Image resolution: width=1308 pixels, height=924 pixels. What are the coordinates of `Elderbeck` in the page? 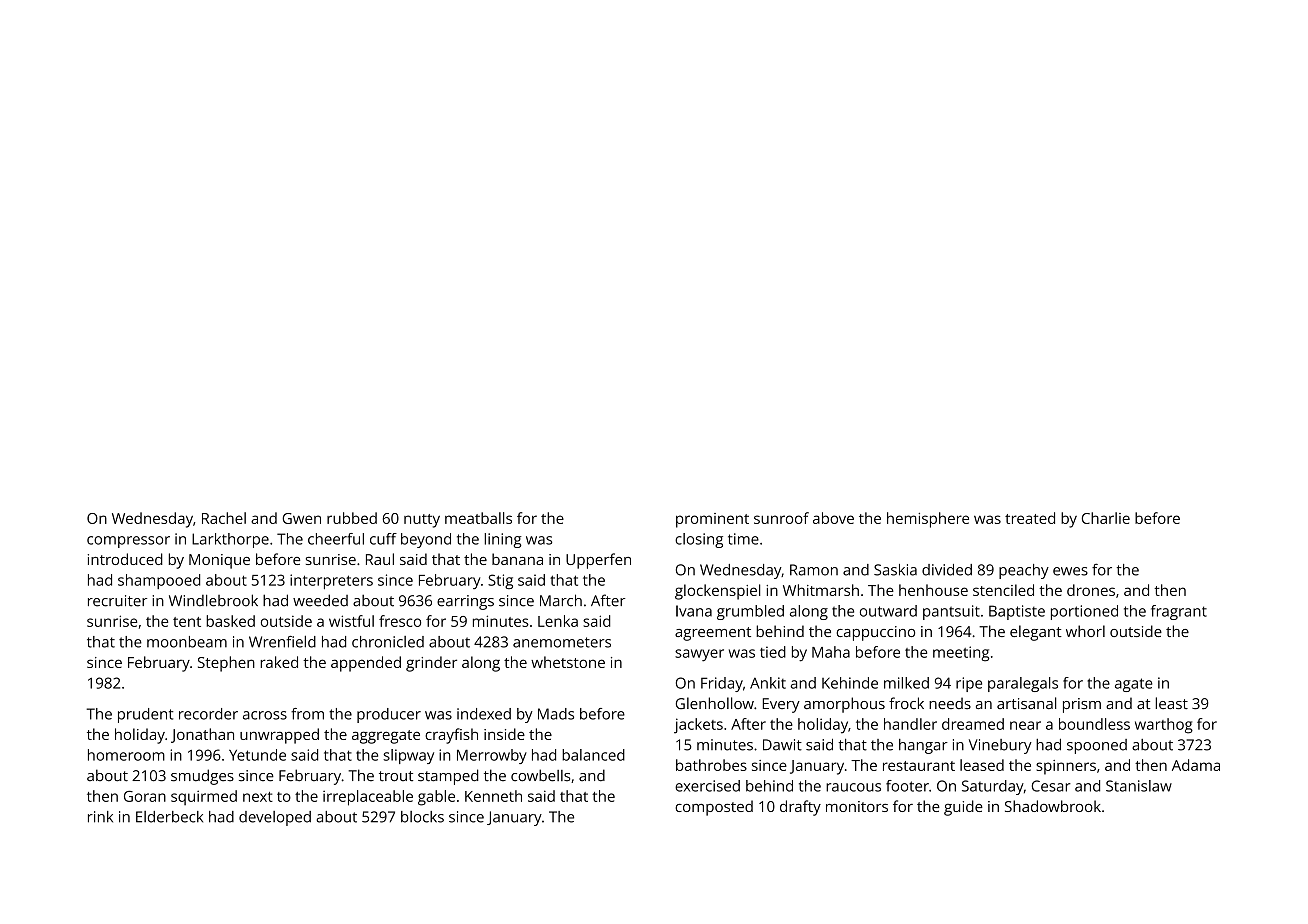 It's located at (169, 817).
